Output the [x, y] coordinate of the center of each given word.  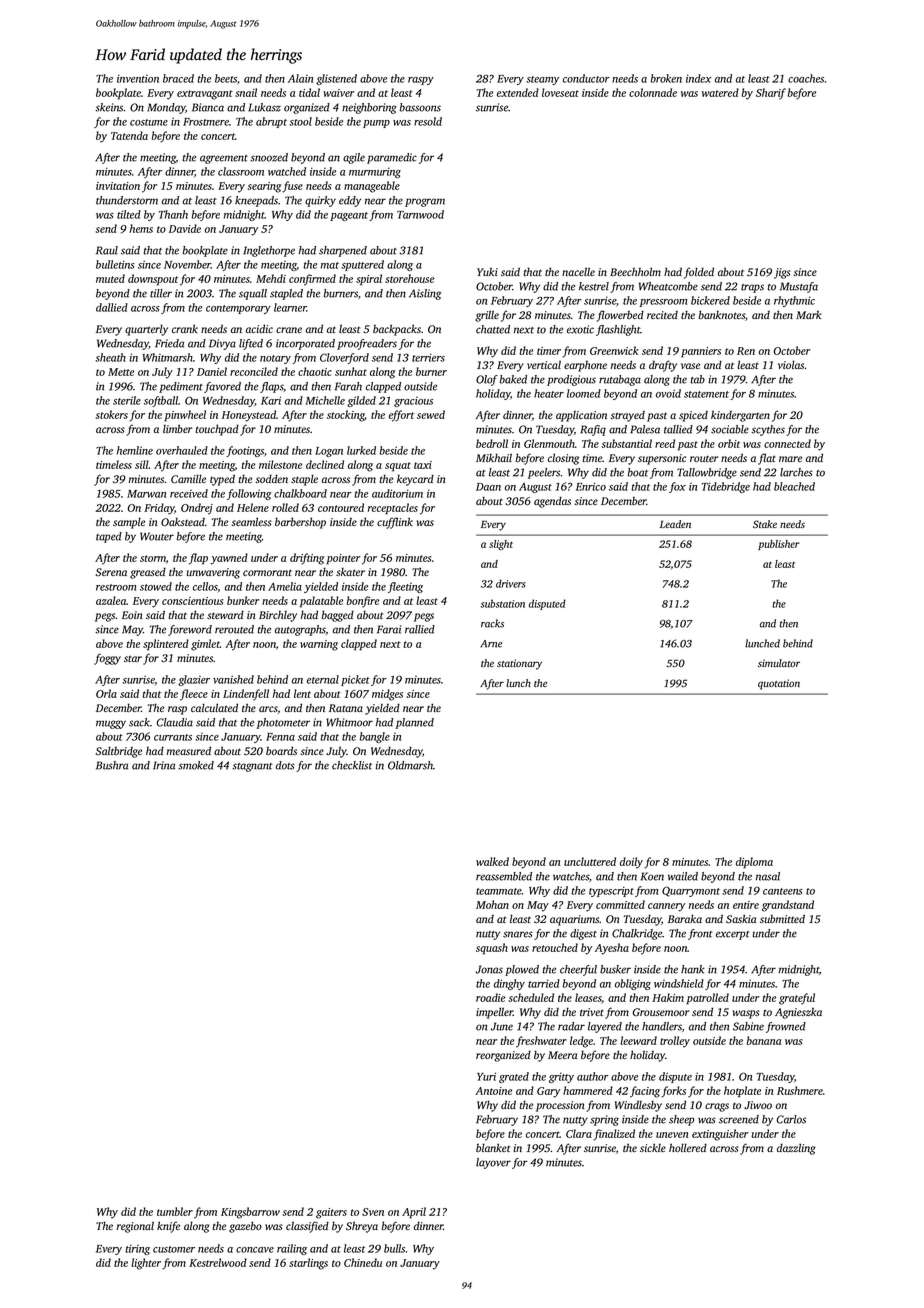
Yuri [486, 1076]
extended [518, 92]
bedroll [492, 443]
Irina [164, 765]
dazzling [796, 1149]
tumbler [175, 1211]
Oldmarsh [410, 765]
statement [706, 394]
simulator [779, 663]
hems [141, 228]
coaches [806, 78]
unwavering [213, 573]
